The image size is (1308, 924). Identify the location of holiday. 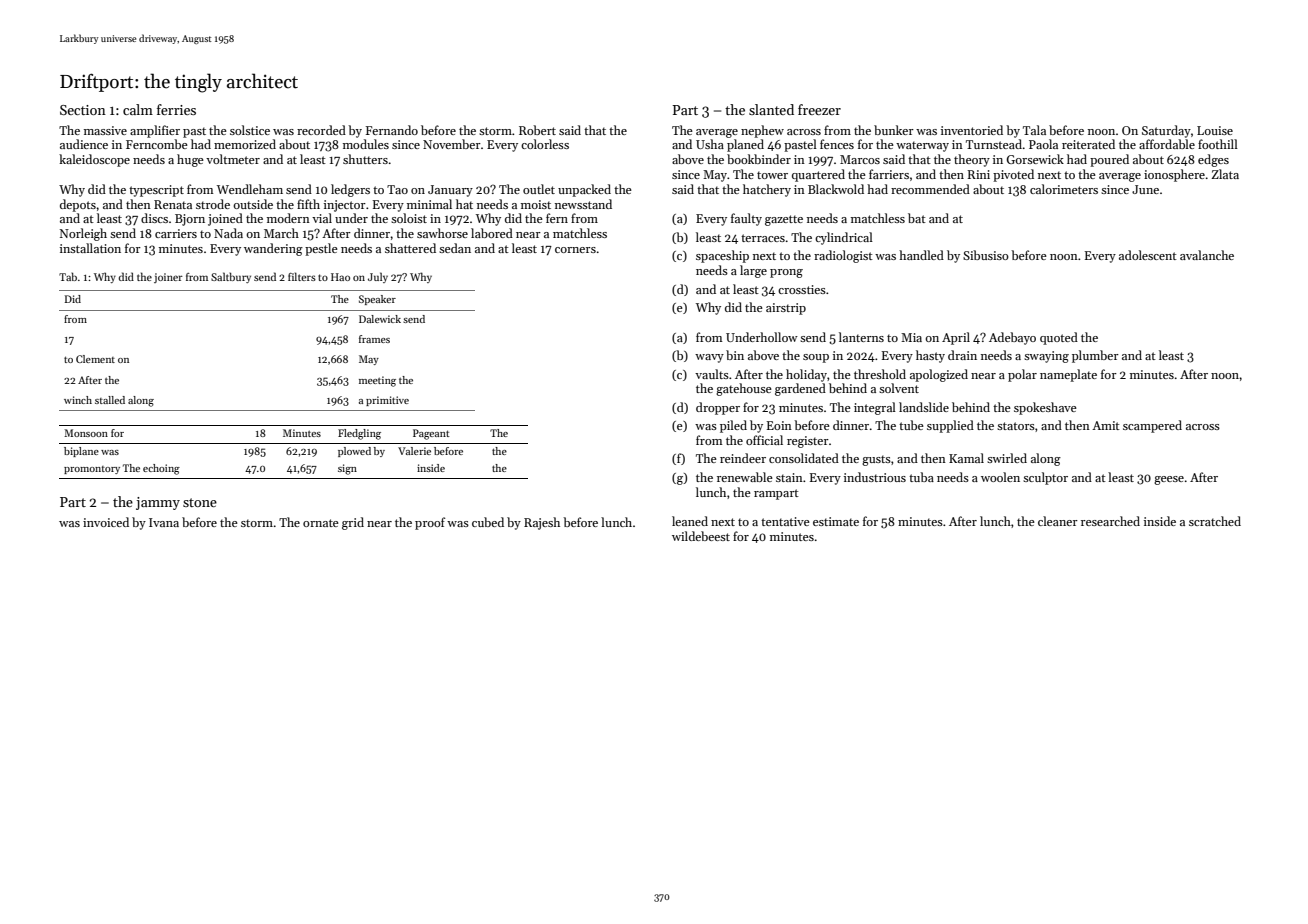
(806, 375).
